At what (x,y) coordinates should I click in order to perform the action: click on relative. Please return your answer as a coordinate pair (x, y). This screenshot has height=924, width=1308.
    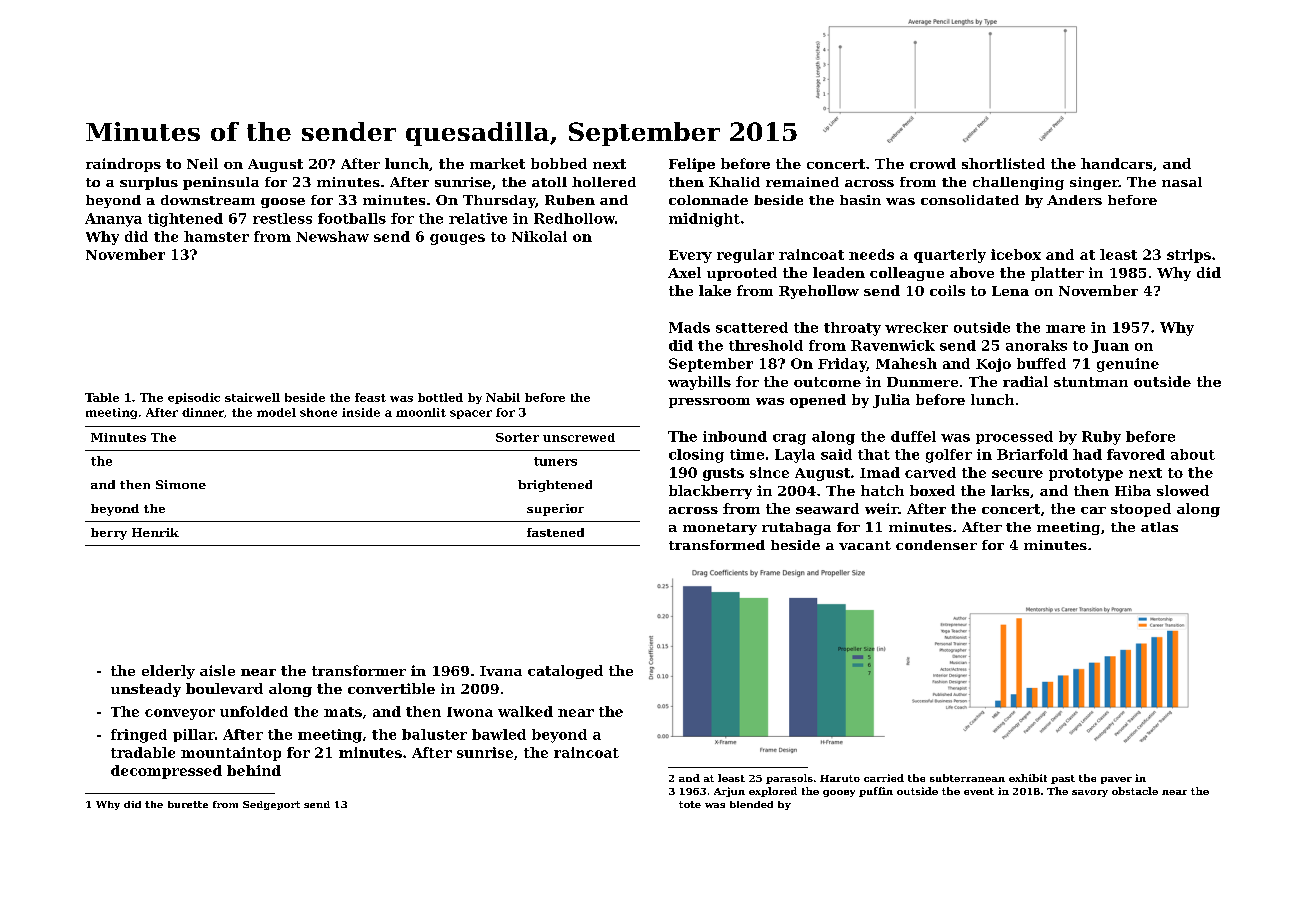
    Looking at the image, I should click on (478, 218).
